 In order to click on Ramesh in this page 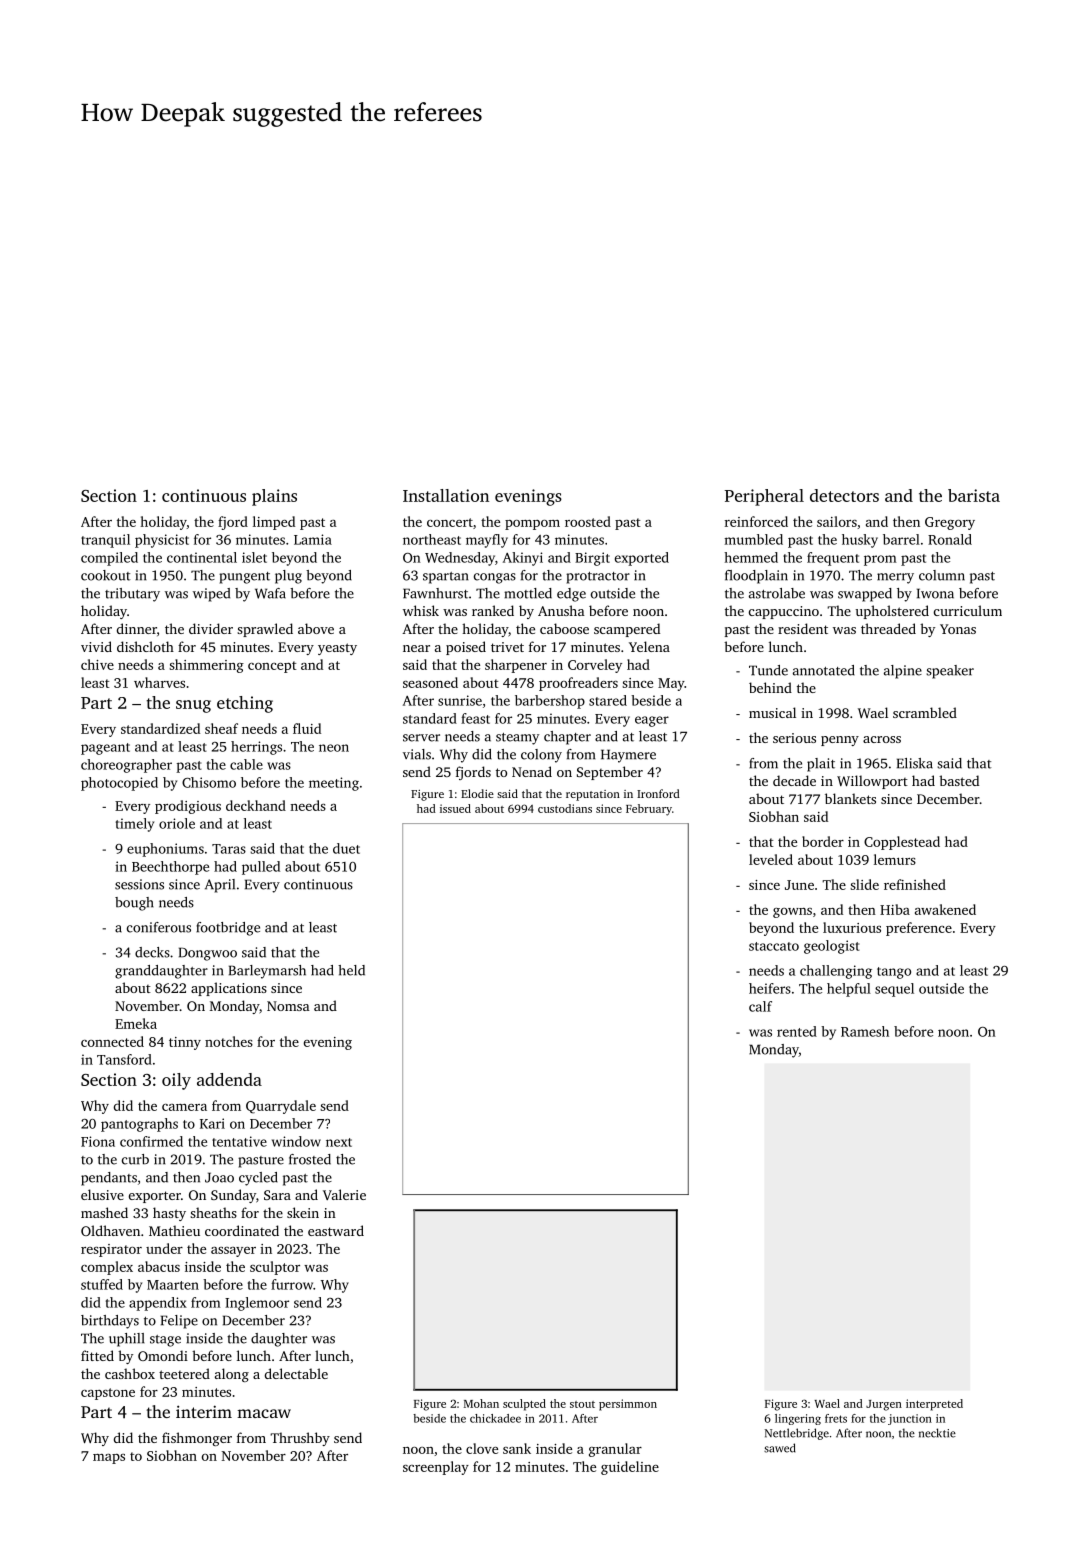, I will do `click(865, 1031)`.
